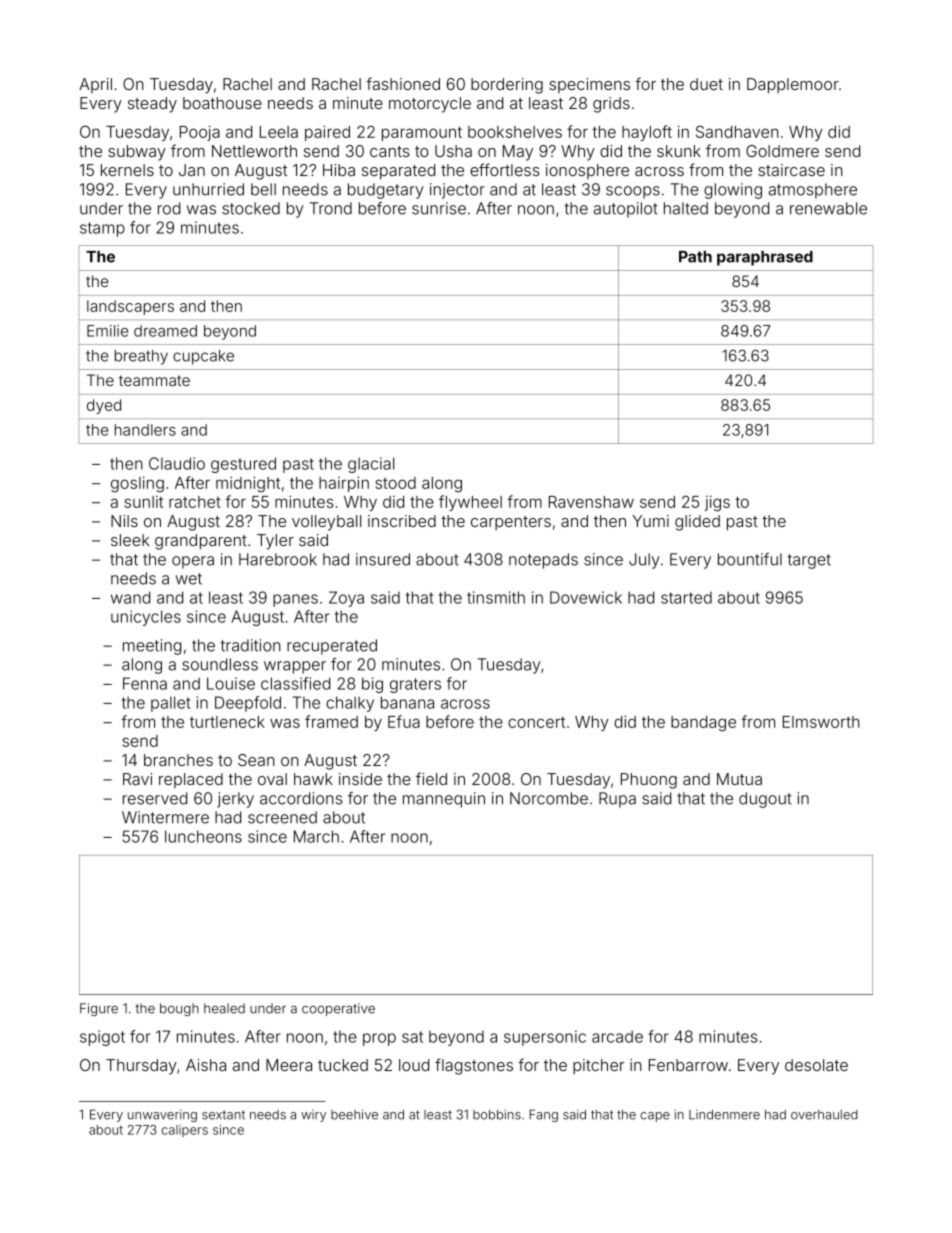  What do you see at coordinates (518, 153) in the page?
I see `May` at bounding box center [518, 153].
